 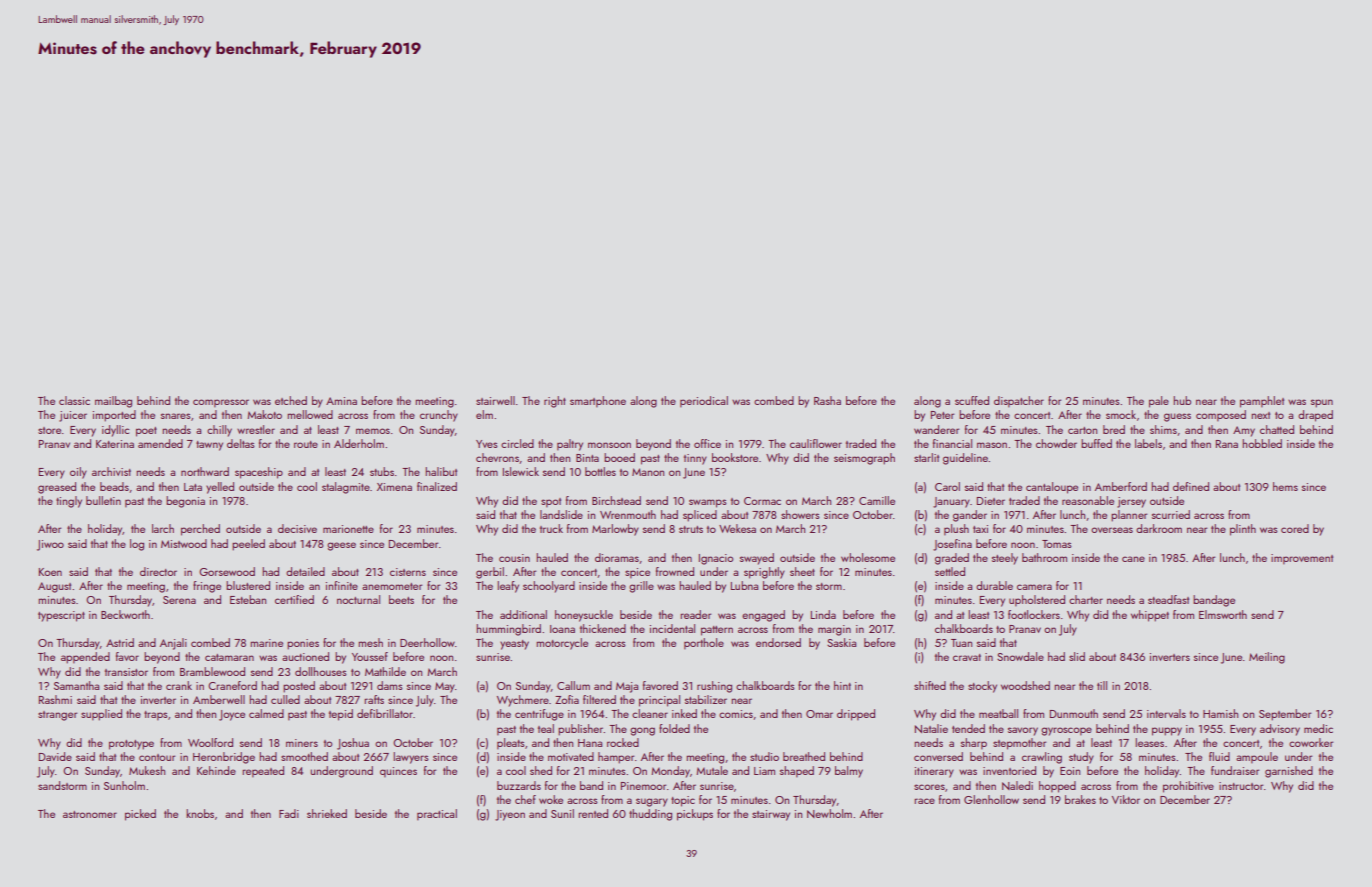 I want to click on mesh, so click(x=370, y=642).
